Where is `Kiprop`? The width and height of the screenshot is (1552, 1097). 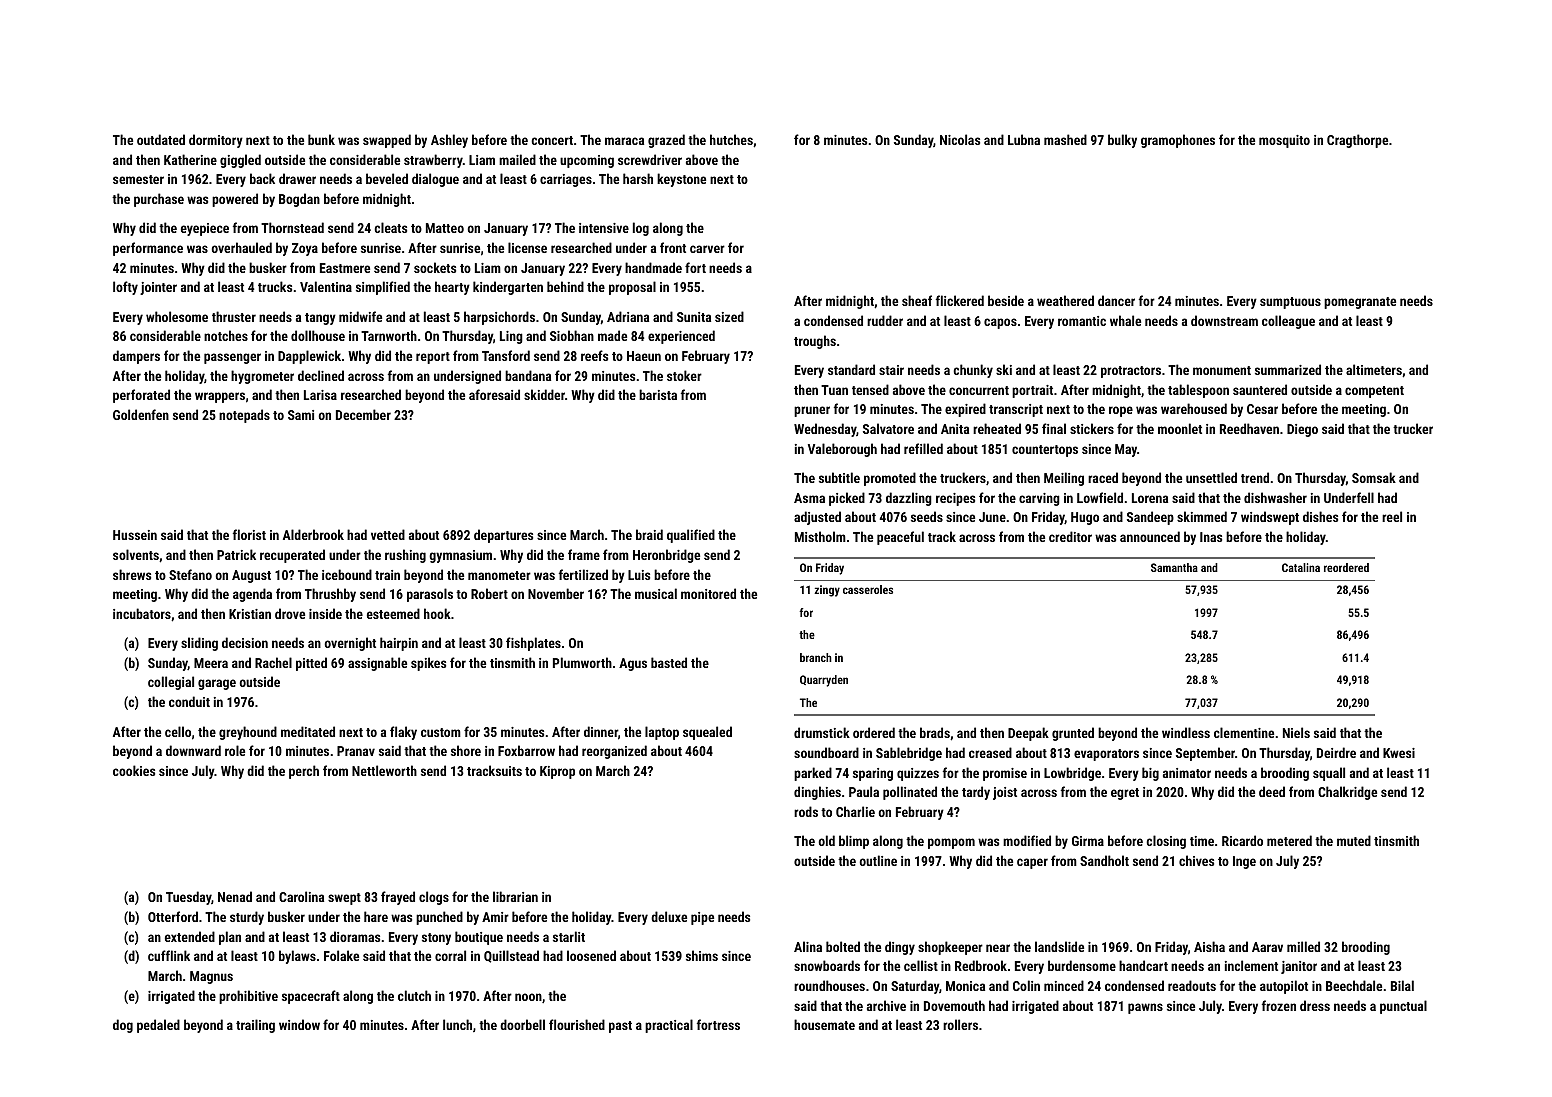 Kiprop is located at coordinates (557, 772).
